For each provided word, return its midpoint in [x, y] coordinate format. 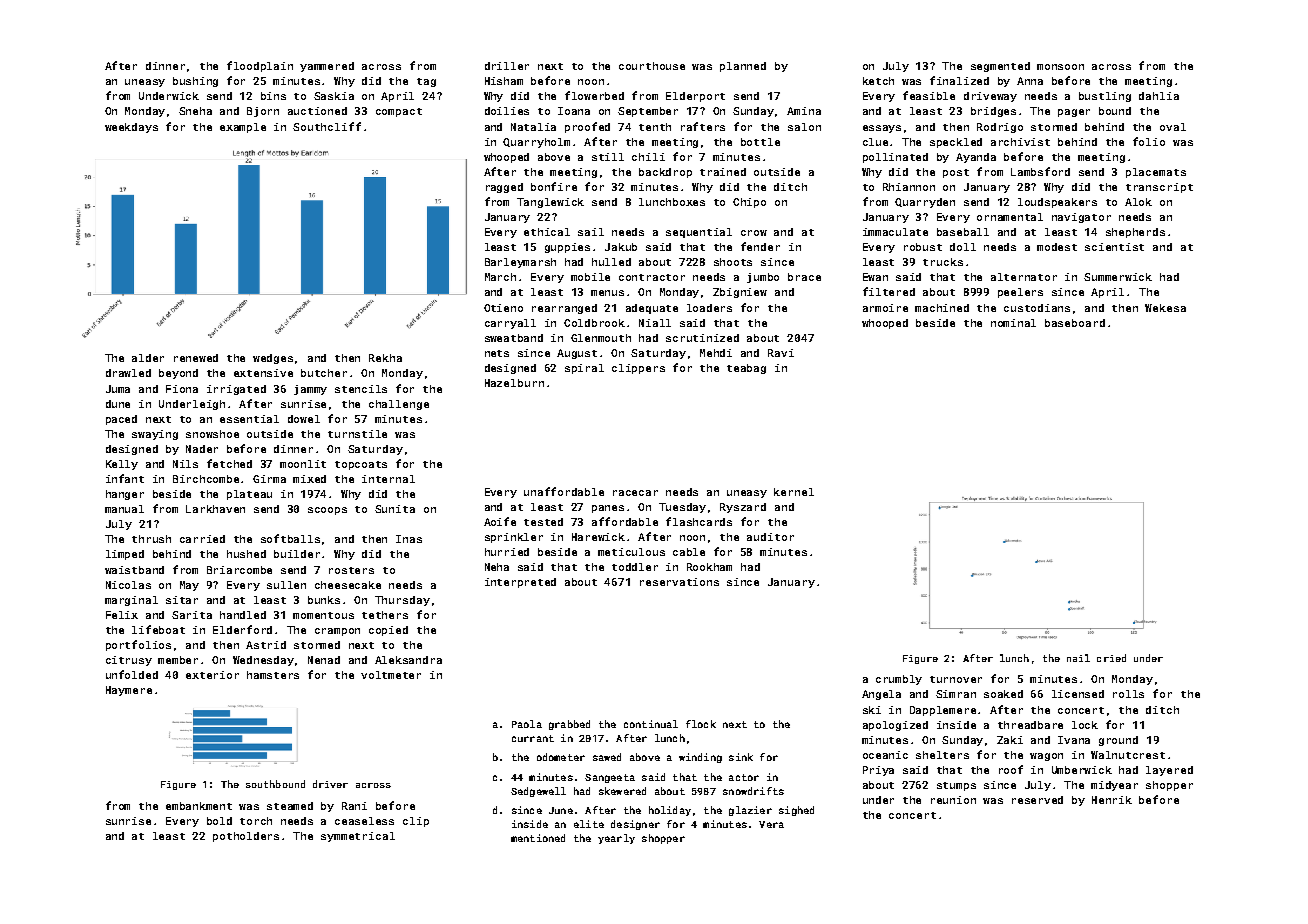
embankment [199, 806]
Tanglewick [550, 203]
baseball [963, 232]
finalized [959, 80]
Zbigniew [740, 293]
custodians [1037, 308]
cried [1111, 658]
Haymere [129, 691]
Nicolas [128, 585]
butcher [324, 373]
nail [1078, 658]
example [243, 128]
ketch [878, 81]
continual [651, 724]
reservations [679, 582]
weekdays [131, 128]
